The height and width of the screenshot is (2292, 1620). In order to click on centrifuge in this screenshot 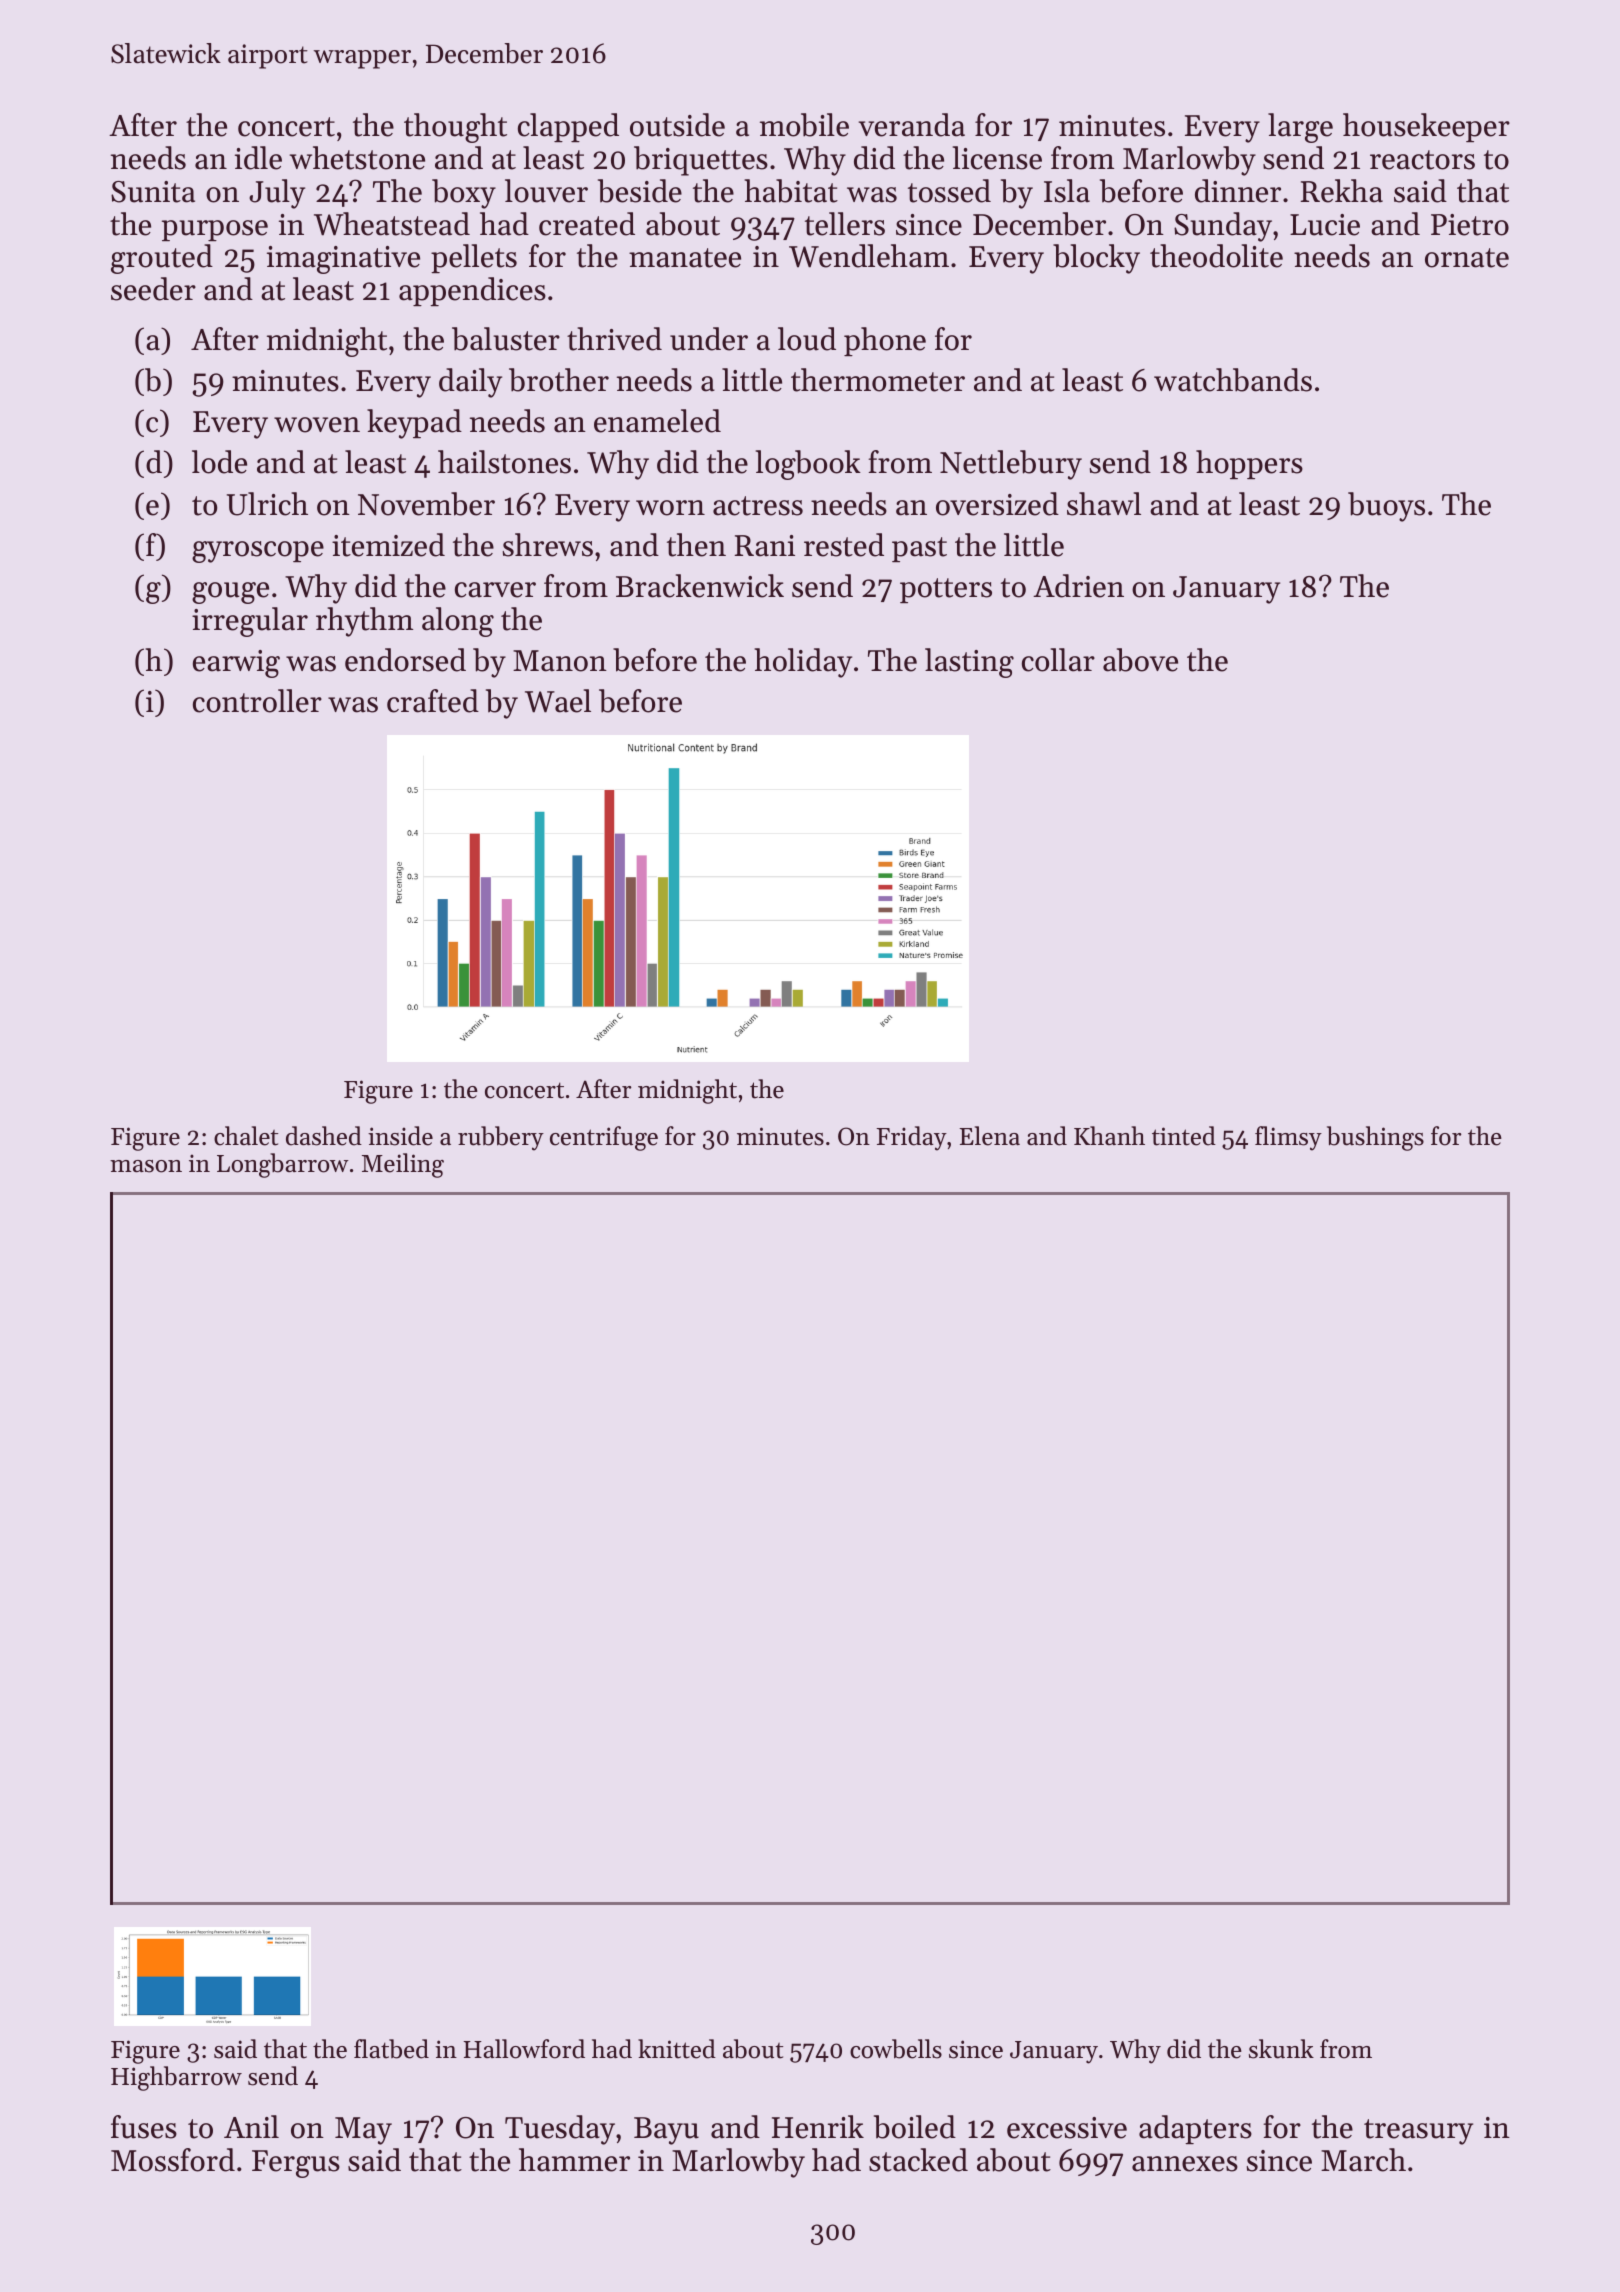, I will do `click(604, 1138)`.
